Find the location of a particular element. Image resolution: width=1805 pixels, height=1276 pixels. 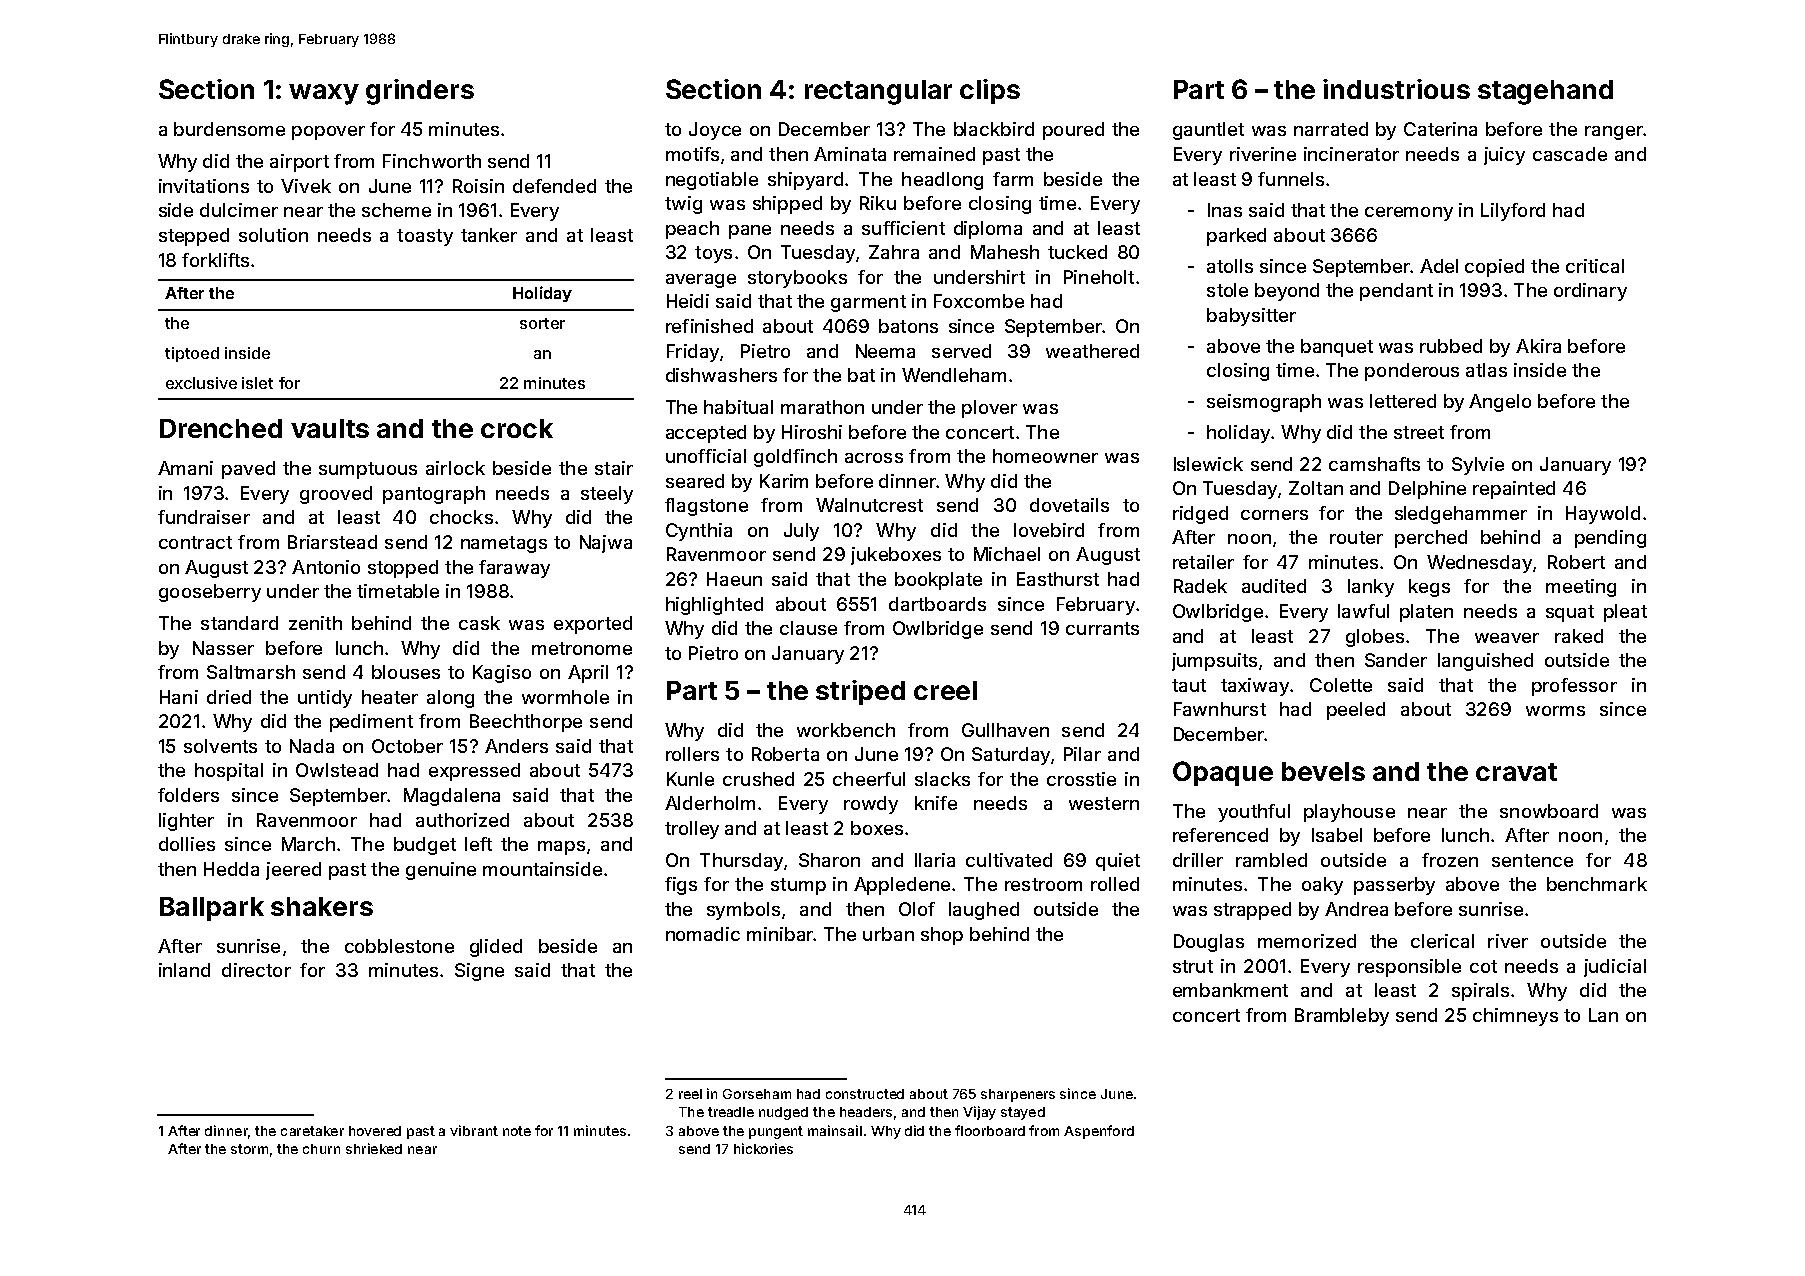

Aspenford is located at coordinates (1099, 1132).
